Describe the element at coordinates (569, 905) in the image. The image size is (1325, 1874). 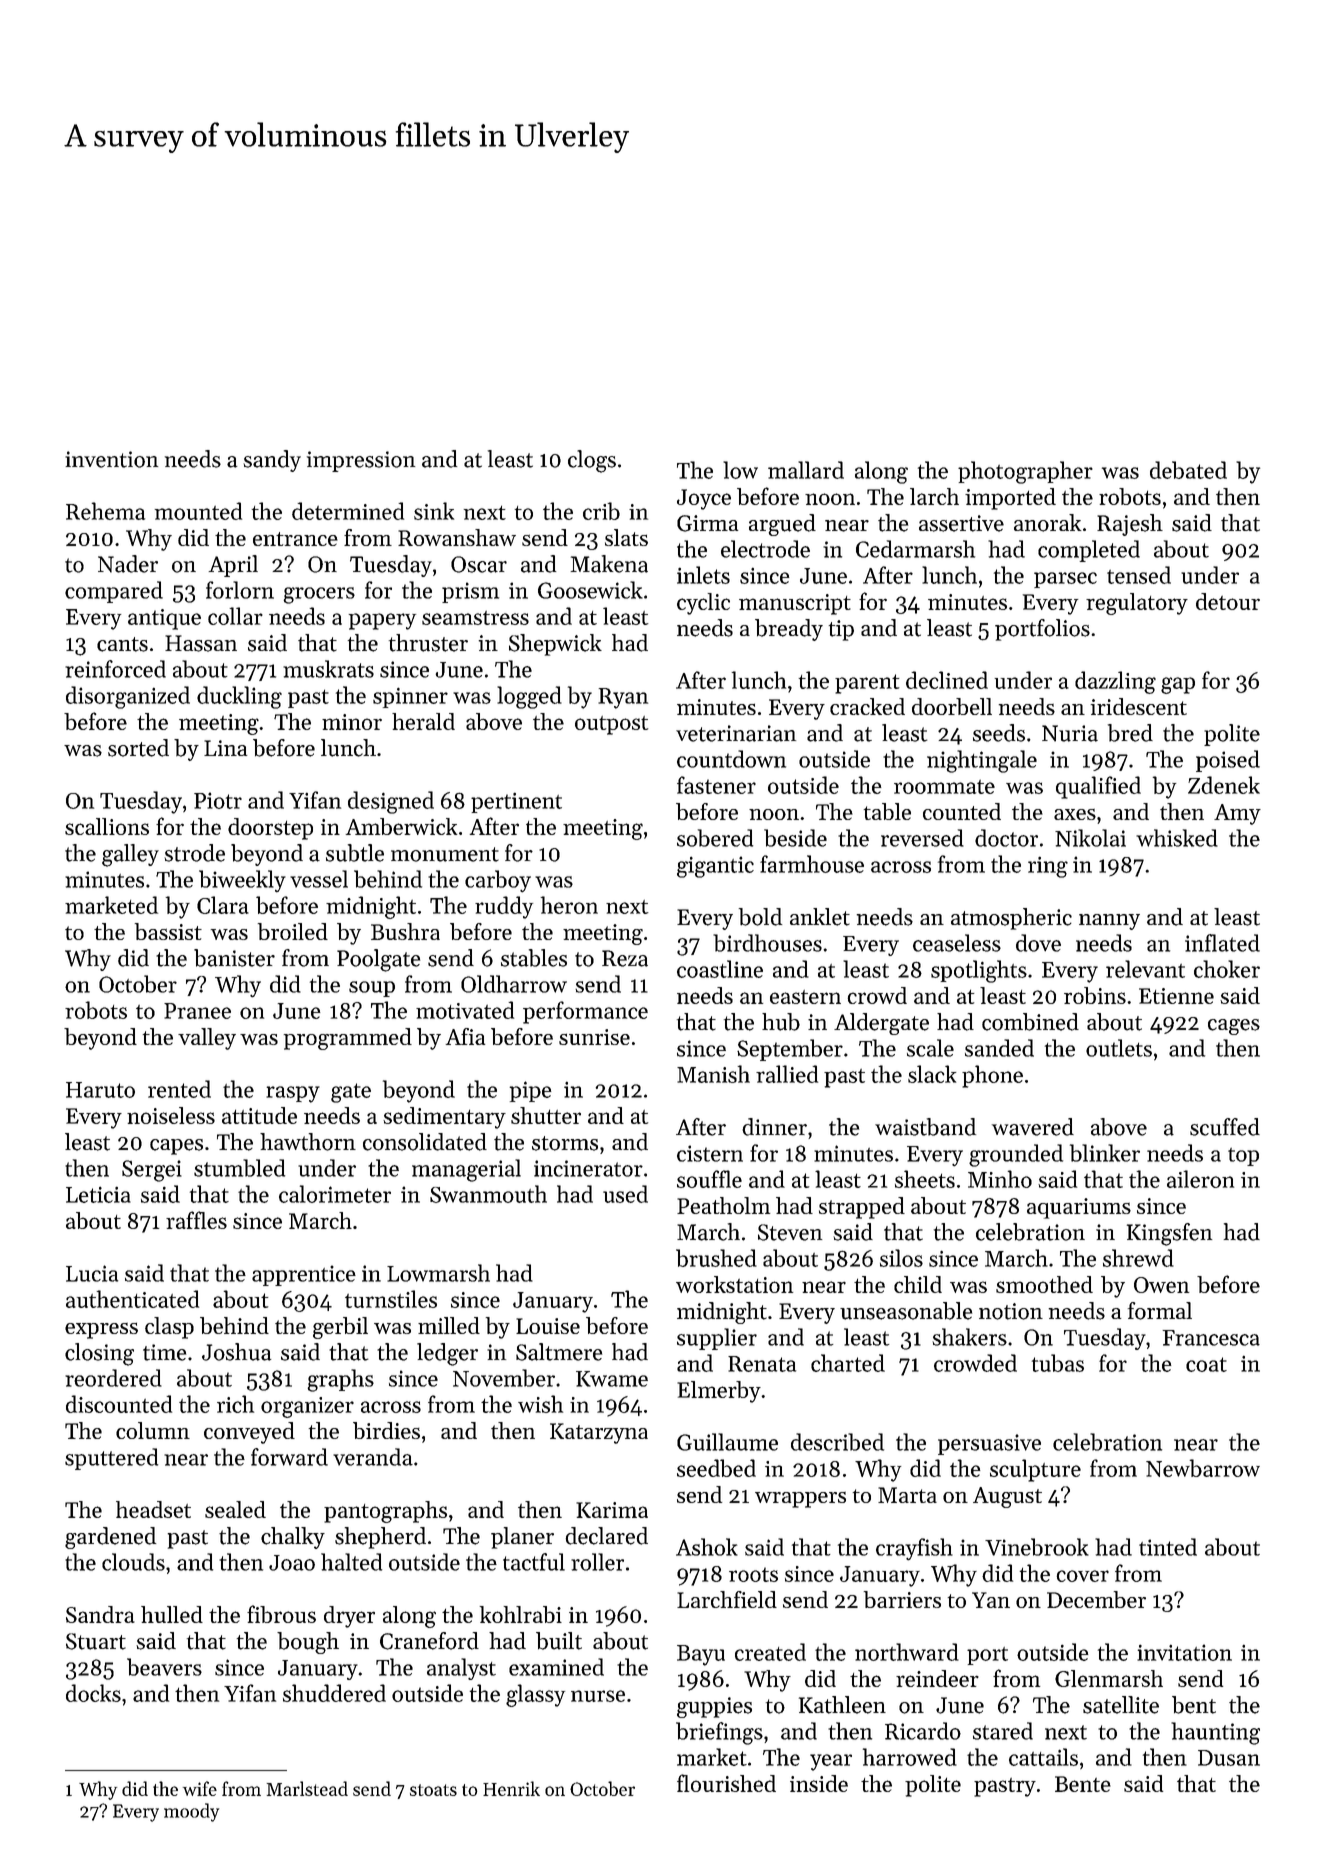
I see `heron` at that location.
